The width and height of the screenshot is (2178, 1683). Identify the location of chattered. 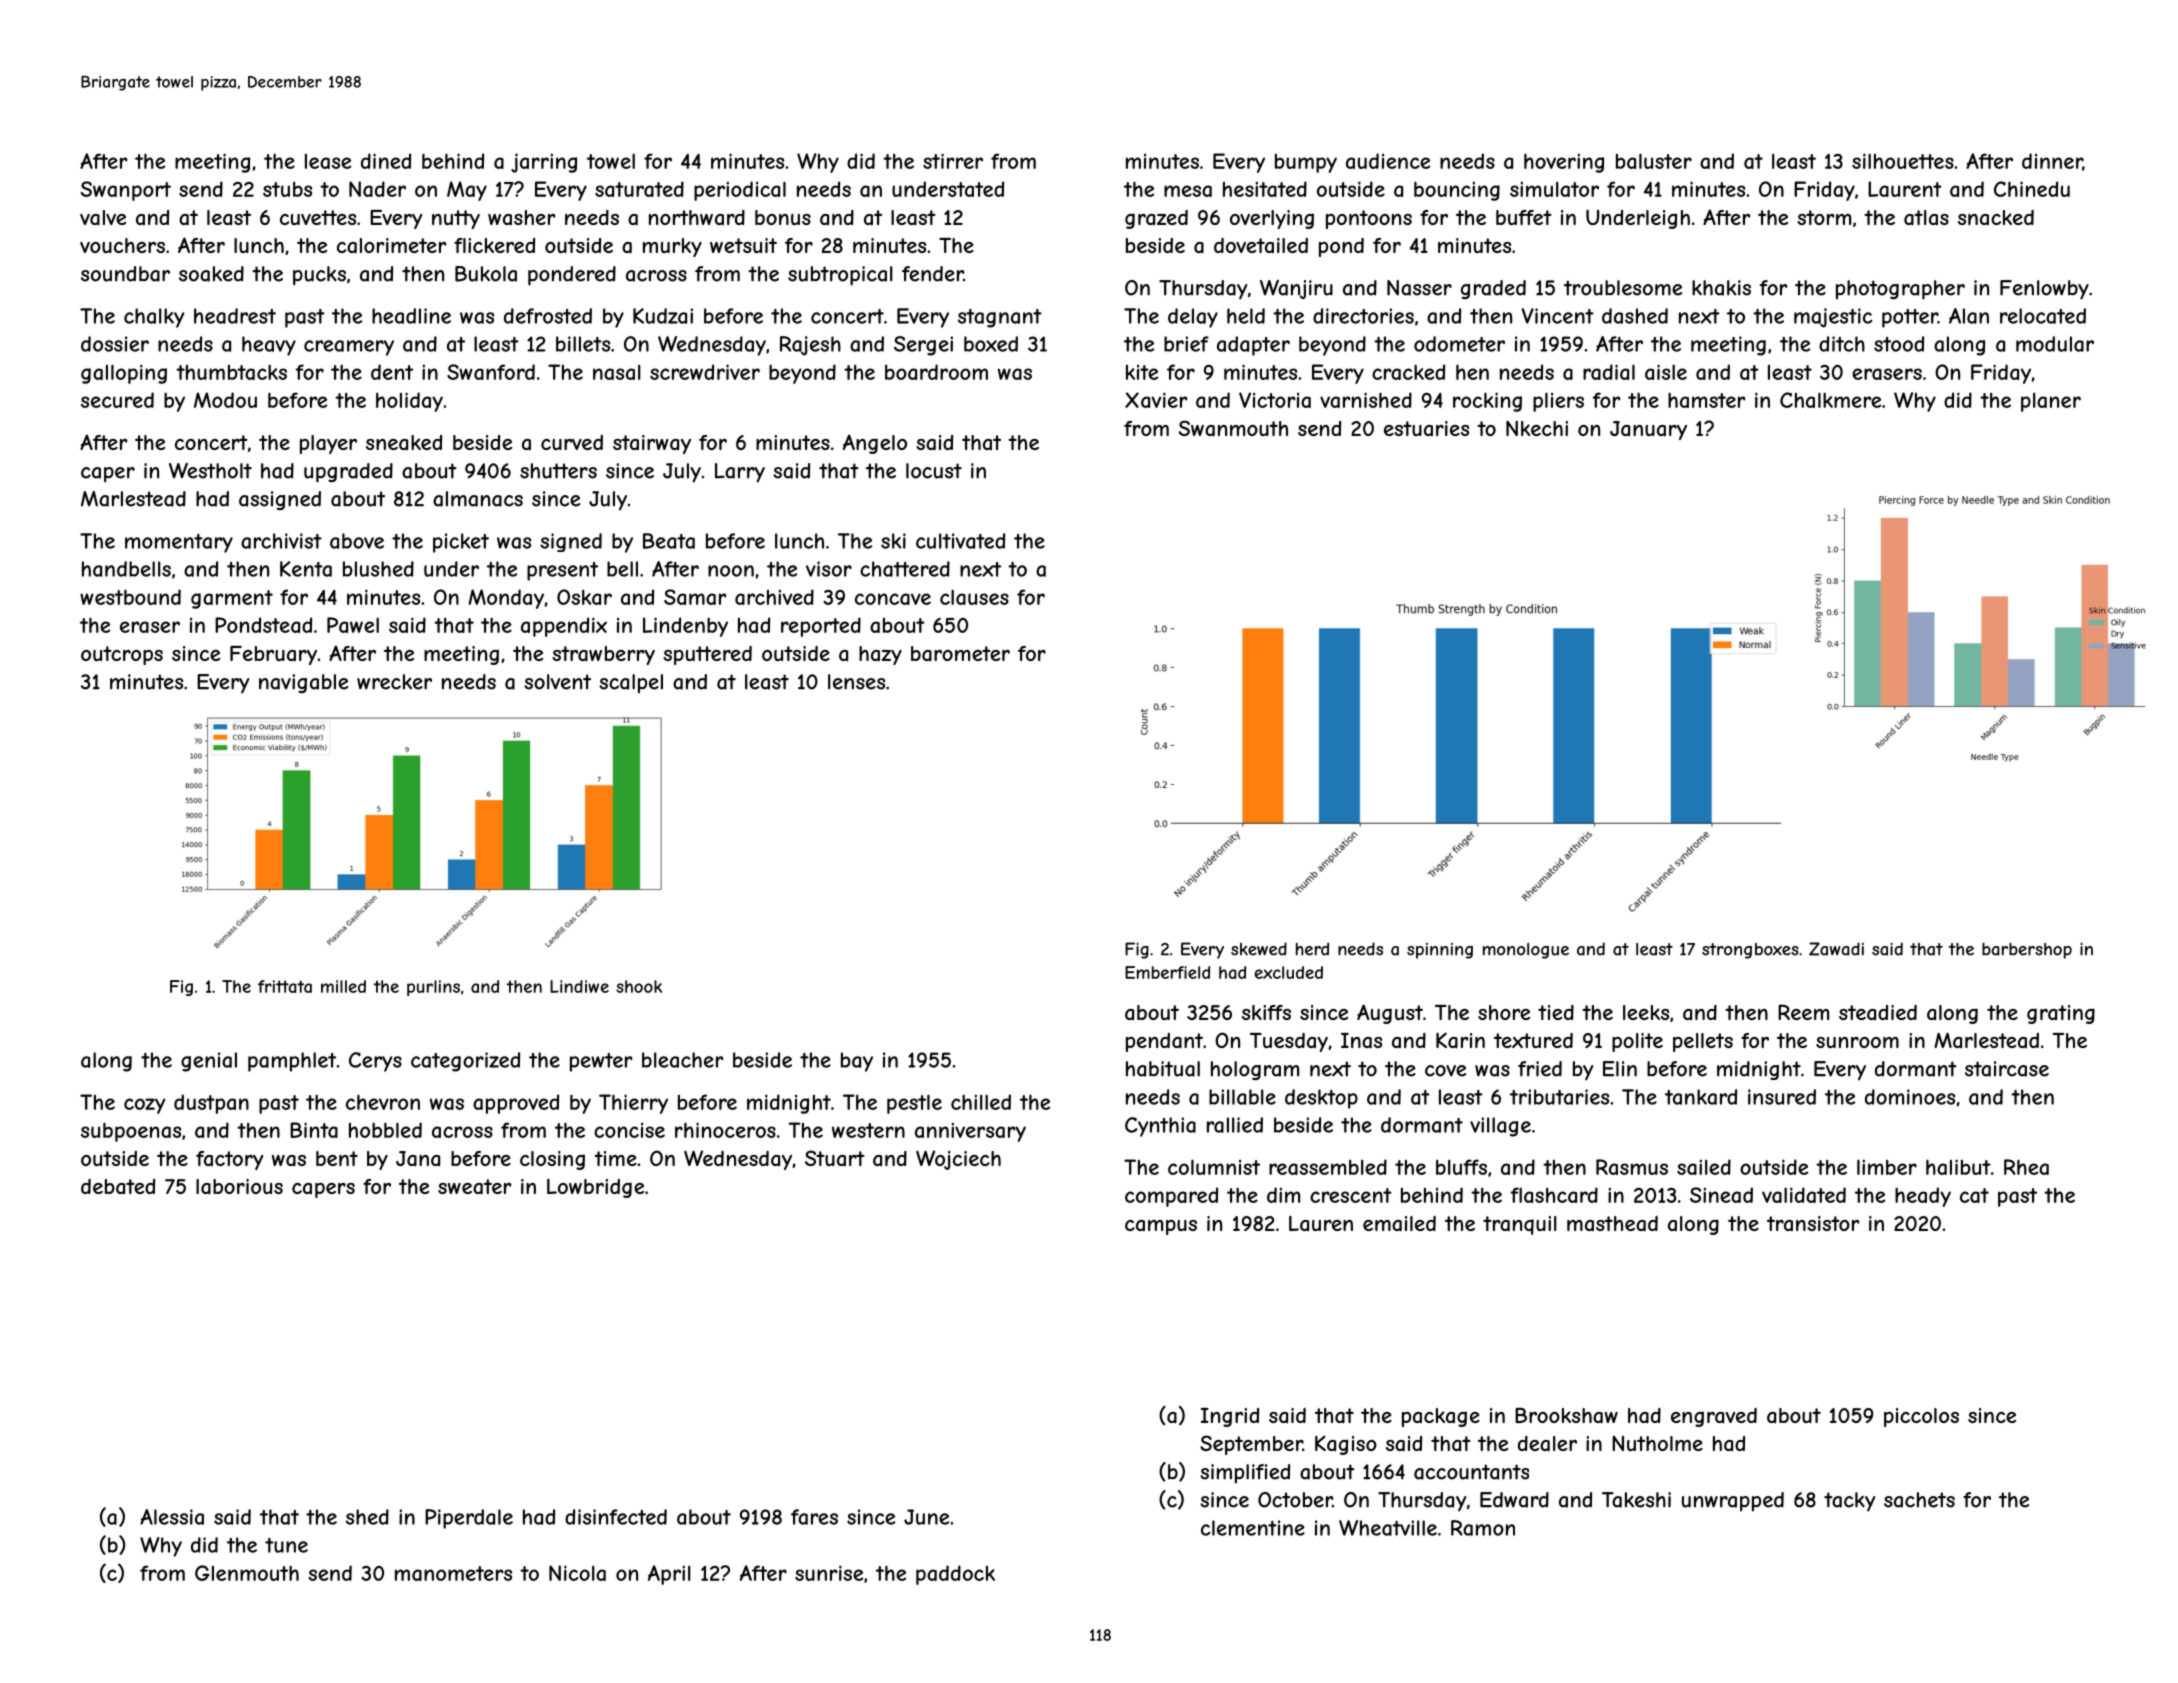
(905, 569).
